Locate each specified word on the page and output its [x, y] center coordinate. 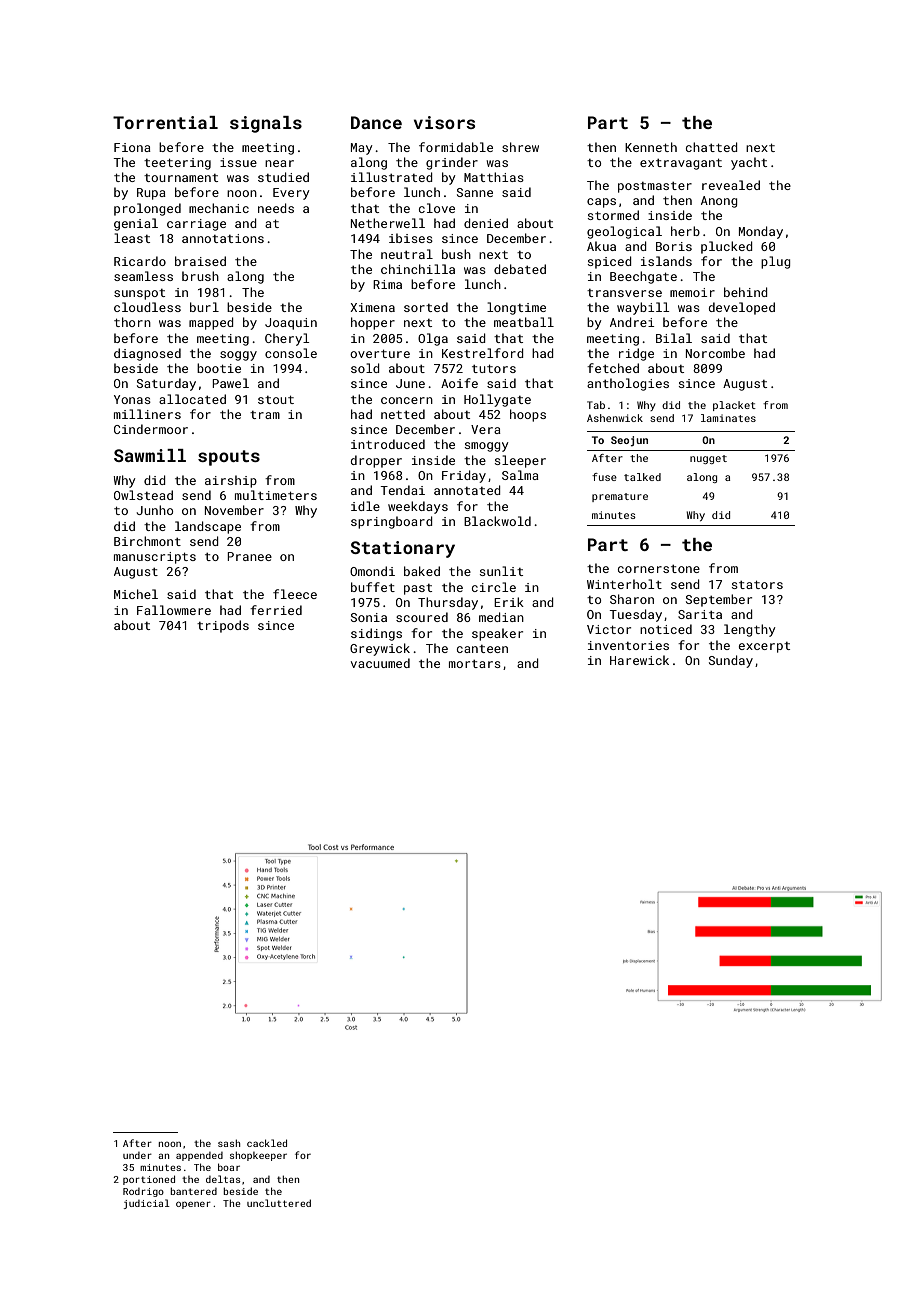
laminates [728, 418]
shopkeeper [258, 1156]
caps [601, 203]
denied [486, 223]
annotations [223, 238]
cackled [267, 1143]
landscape [208, 527]
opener [193, 1205]
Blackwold [497, 521]
